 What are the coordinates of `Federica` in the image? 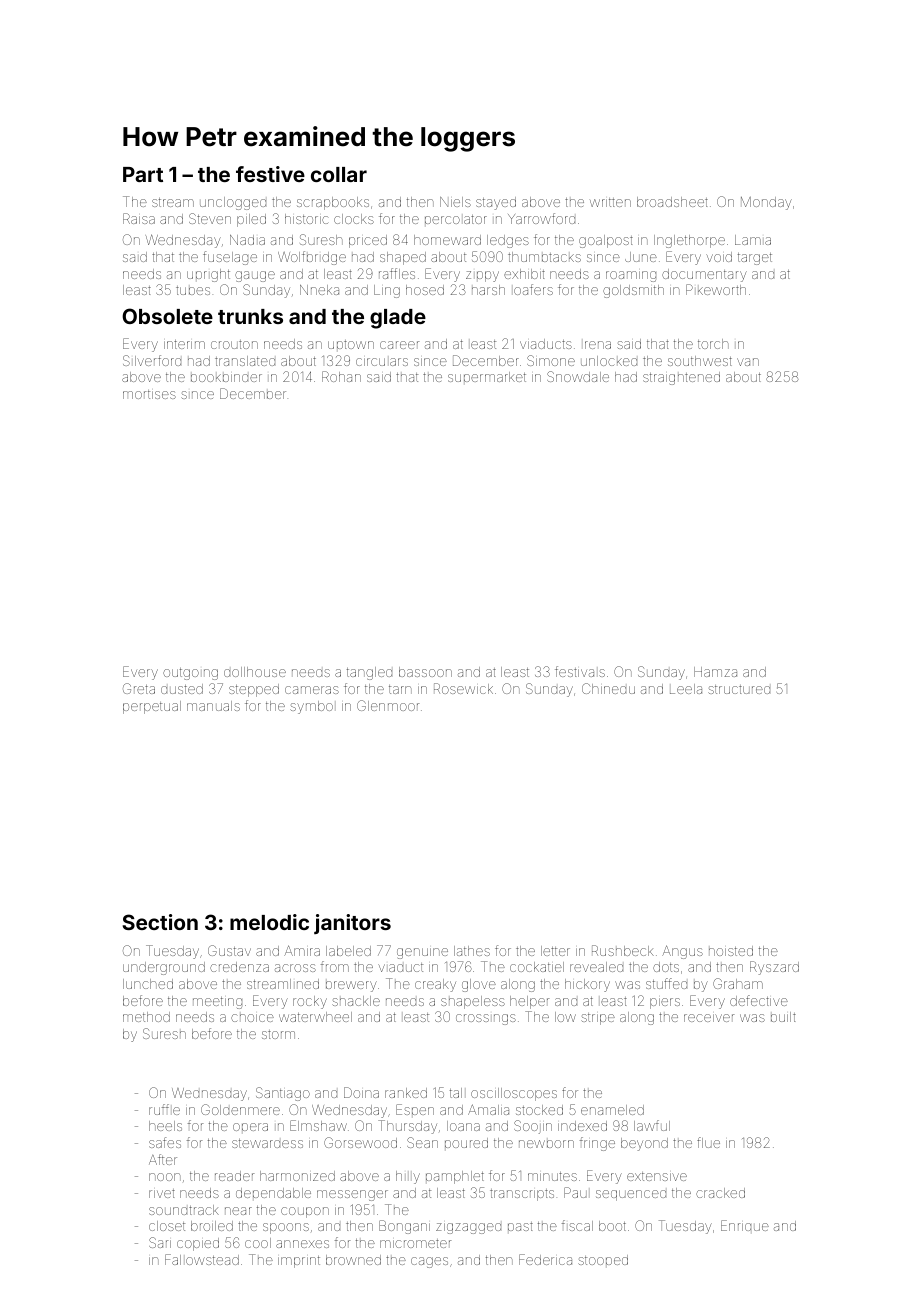 It's located at (545, 1259).
